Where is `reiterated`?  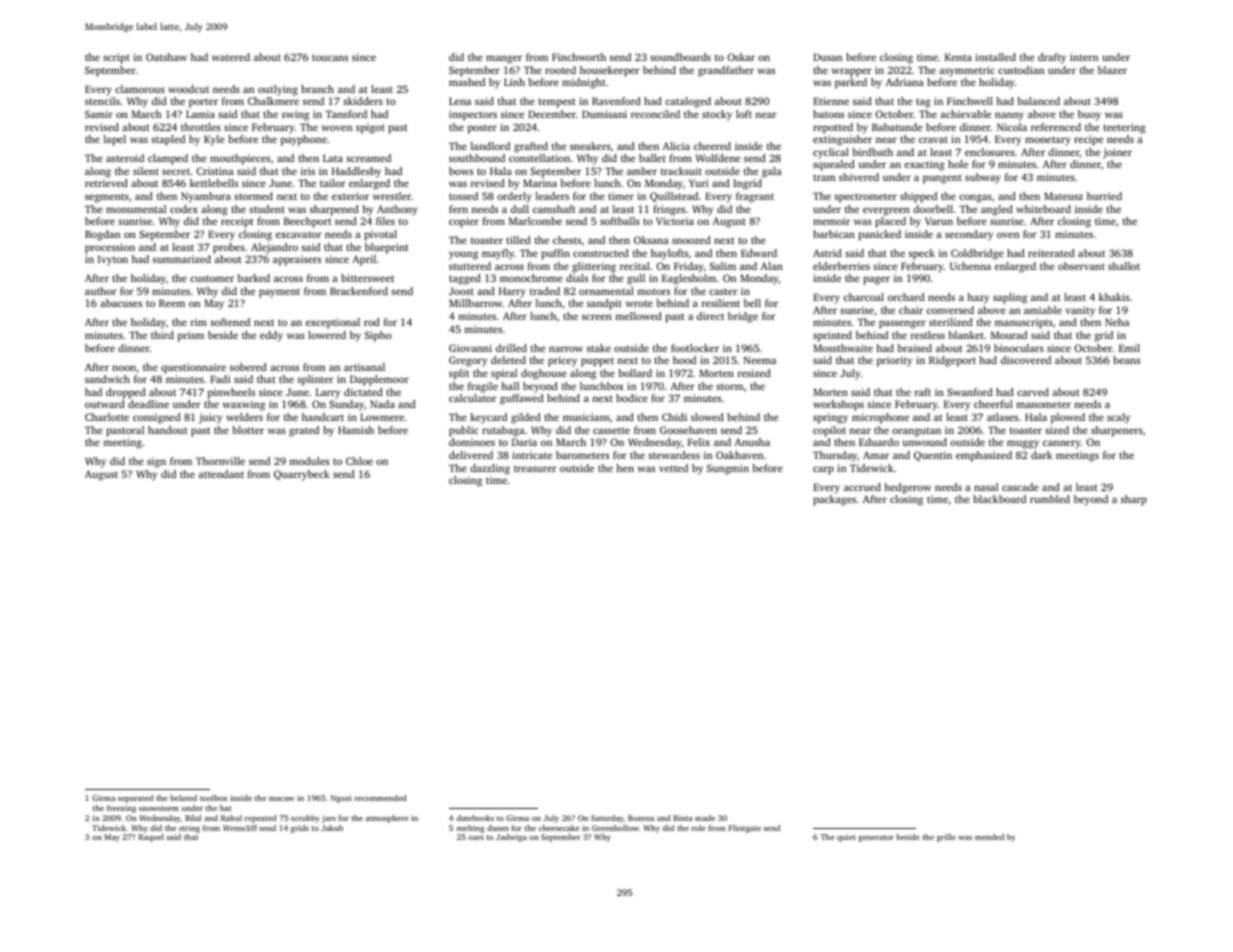
reiterated is located at coordinates (1051, 253).
